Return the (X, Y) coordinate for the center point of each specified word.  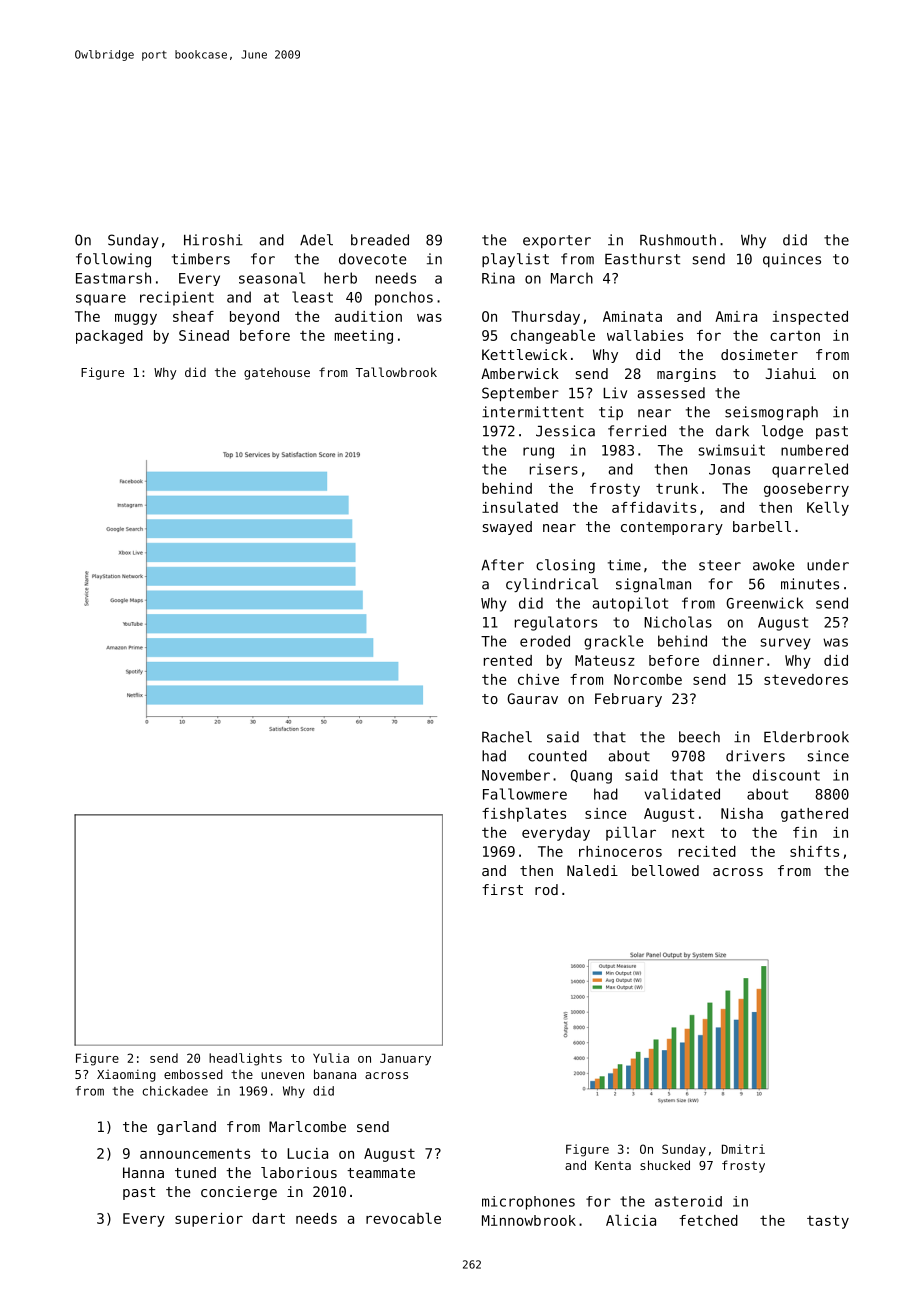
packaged (109, 337)
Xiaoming (126, 1075)
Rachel (507, 737)
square (101, 300)
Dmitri (743, 1149)
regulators (556, 623)
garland (186, 1128)
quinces (792, 260)
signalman (653, 585)
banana (335, 1074)
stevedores (806, 679)
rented (508, 660)
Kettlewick (524, 354)
